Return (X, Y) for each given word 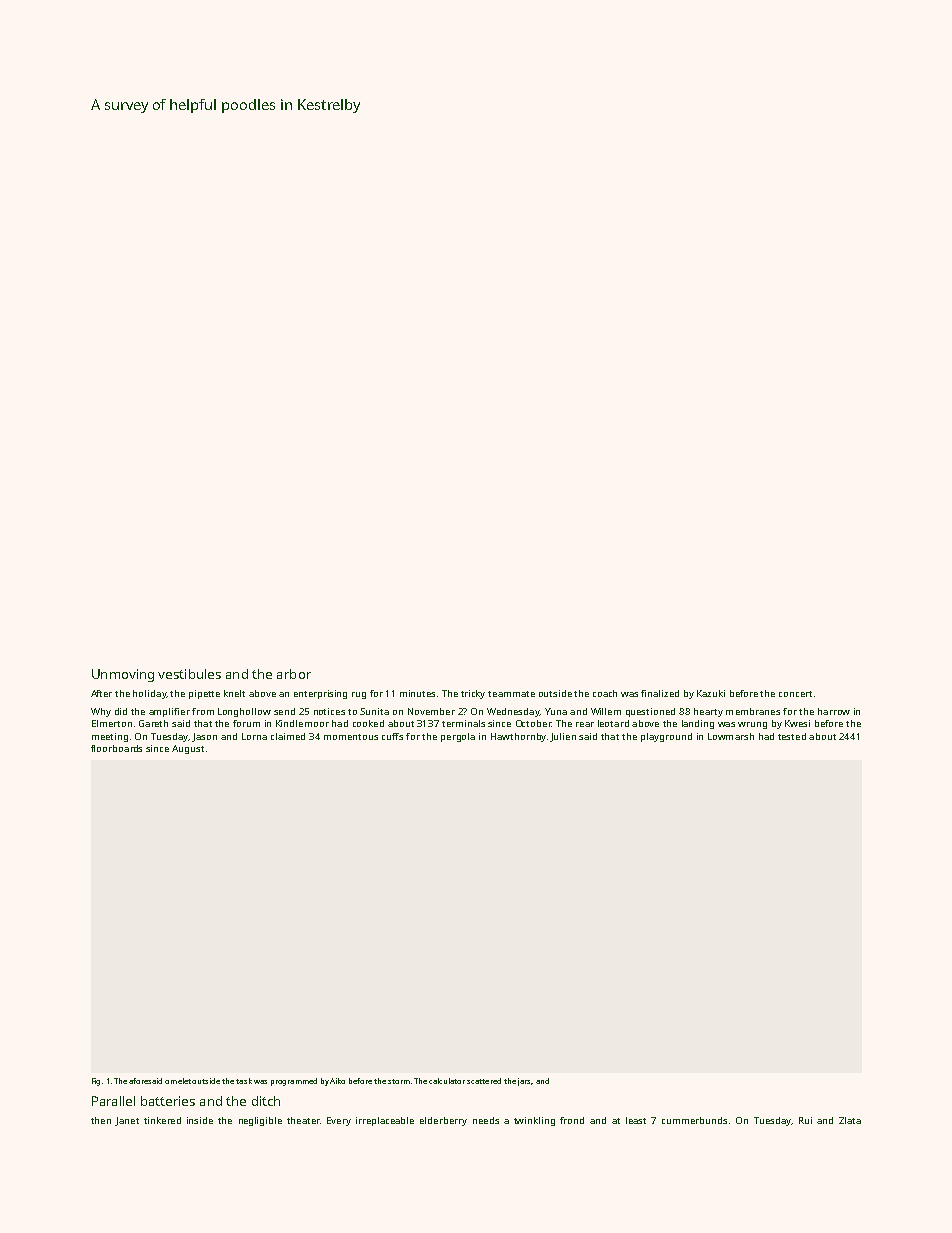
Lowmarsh (731, 736)
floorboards (116, 748)
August (188, 749)
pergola (458, 737)
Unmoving (123, 675)
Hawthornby (518, 737)
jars (524, 1082)
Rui (805, 1120)
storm (399, 1081)
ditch (266, 1101)
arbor (294, 674)
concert (795, 694)
